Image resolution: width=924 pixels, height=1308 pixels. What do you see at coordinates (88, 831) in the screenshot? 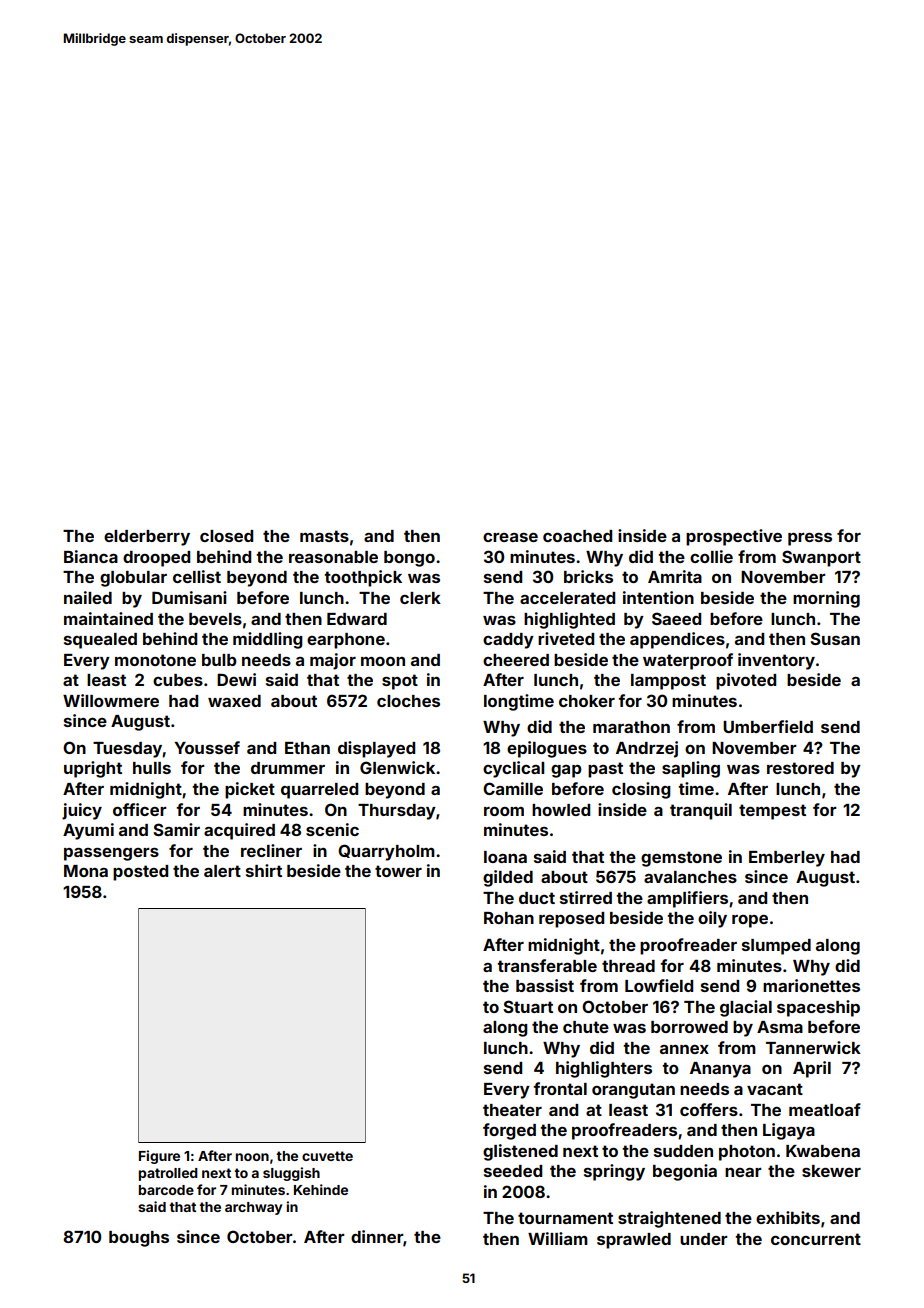
I see `Ayumi` at bounding box center [88, 831].
